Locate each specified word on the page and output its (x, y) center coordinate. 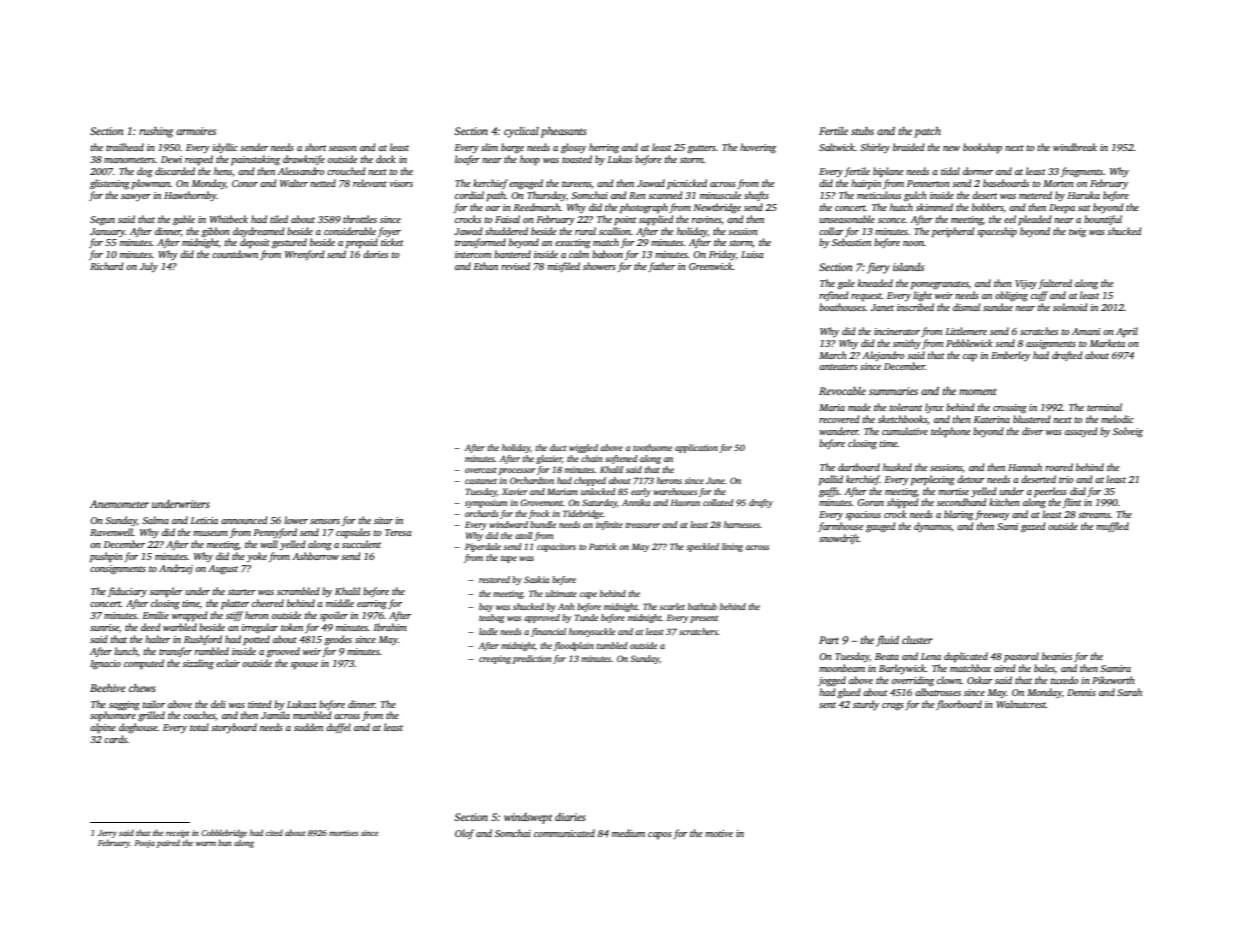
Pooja (145, 844)
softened (621, 459)
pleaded (1035, 220)
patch (927, 132)
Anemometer (119, 504)
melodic (1117, 419)
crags (893, 707)
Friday (722, 255)
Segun (102, 221)
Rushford (203, 640)
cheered (268, 603)
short (316, 147)
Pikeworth (1113, 680)
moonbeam (842, 668)
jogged (832, 681)
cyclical (521, 132)
